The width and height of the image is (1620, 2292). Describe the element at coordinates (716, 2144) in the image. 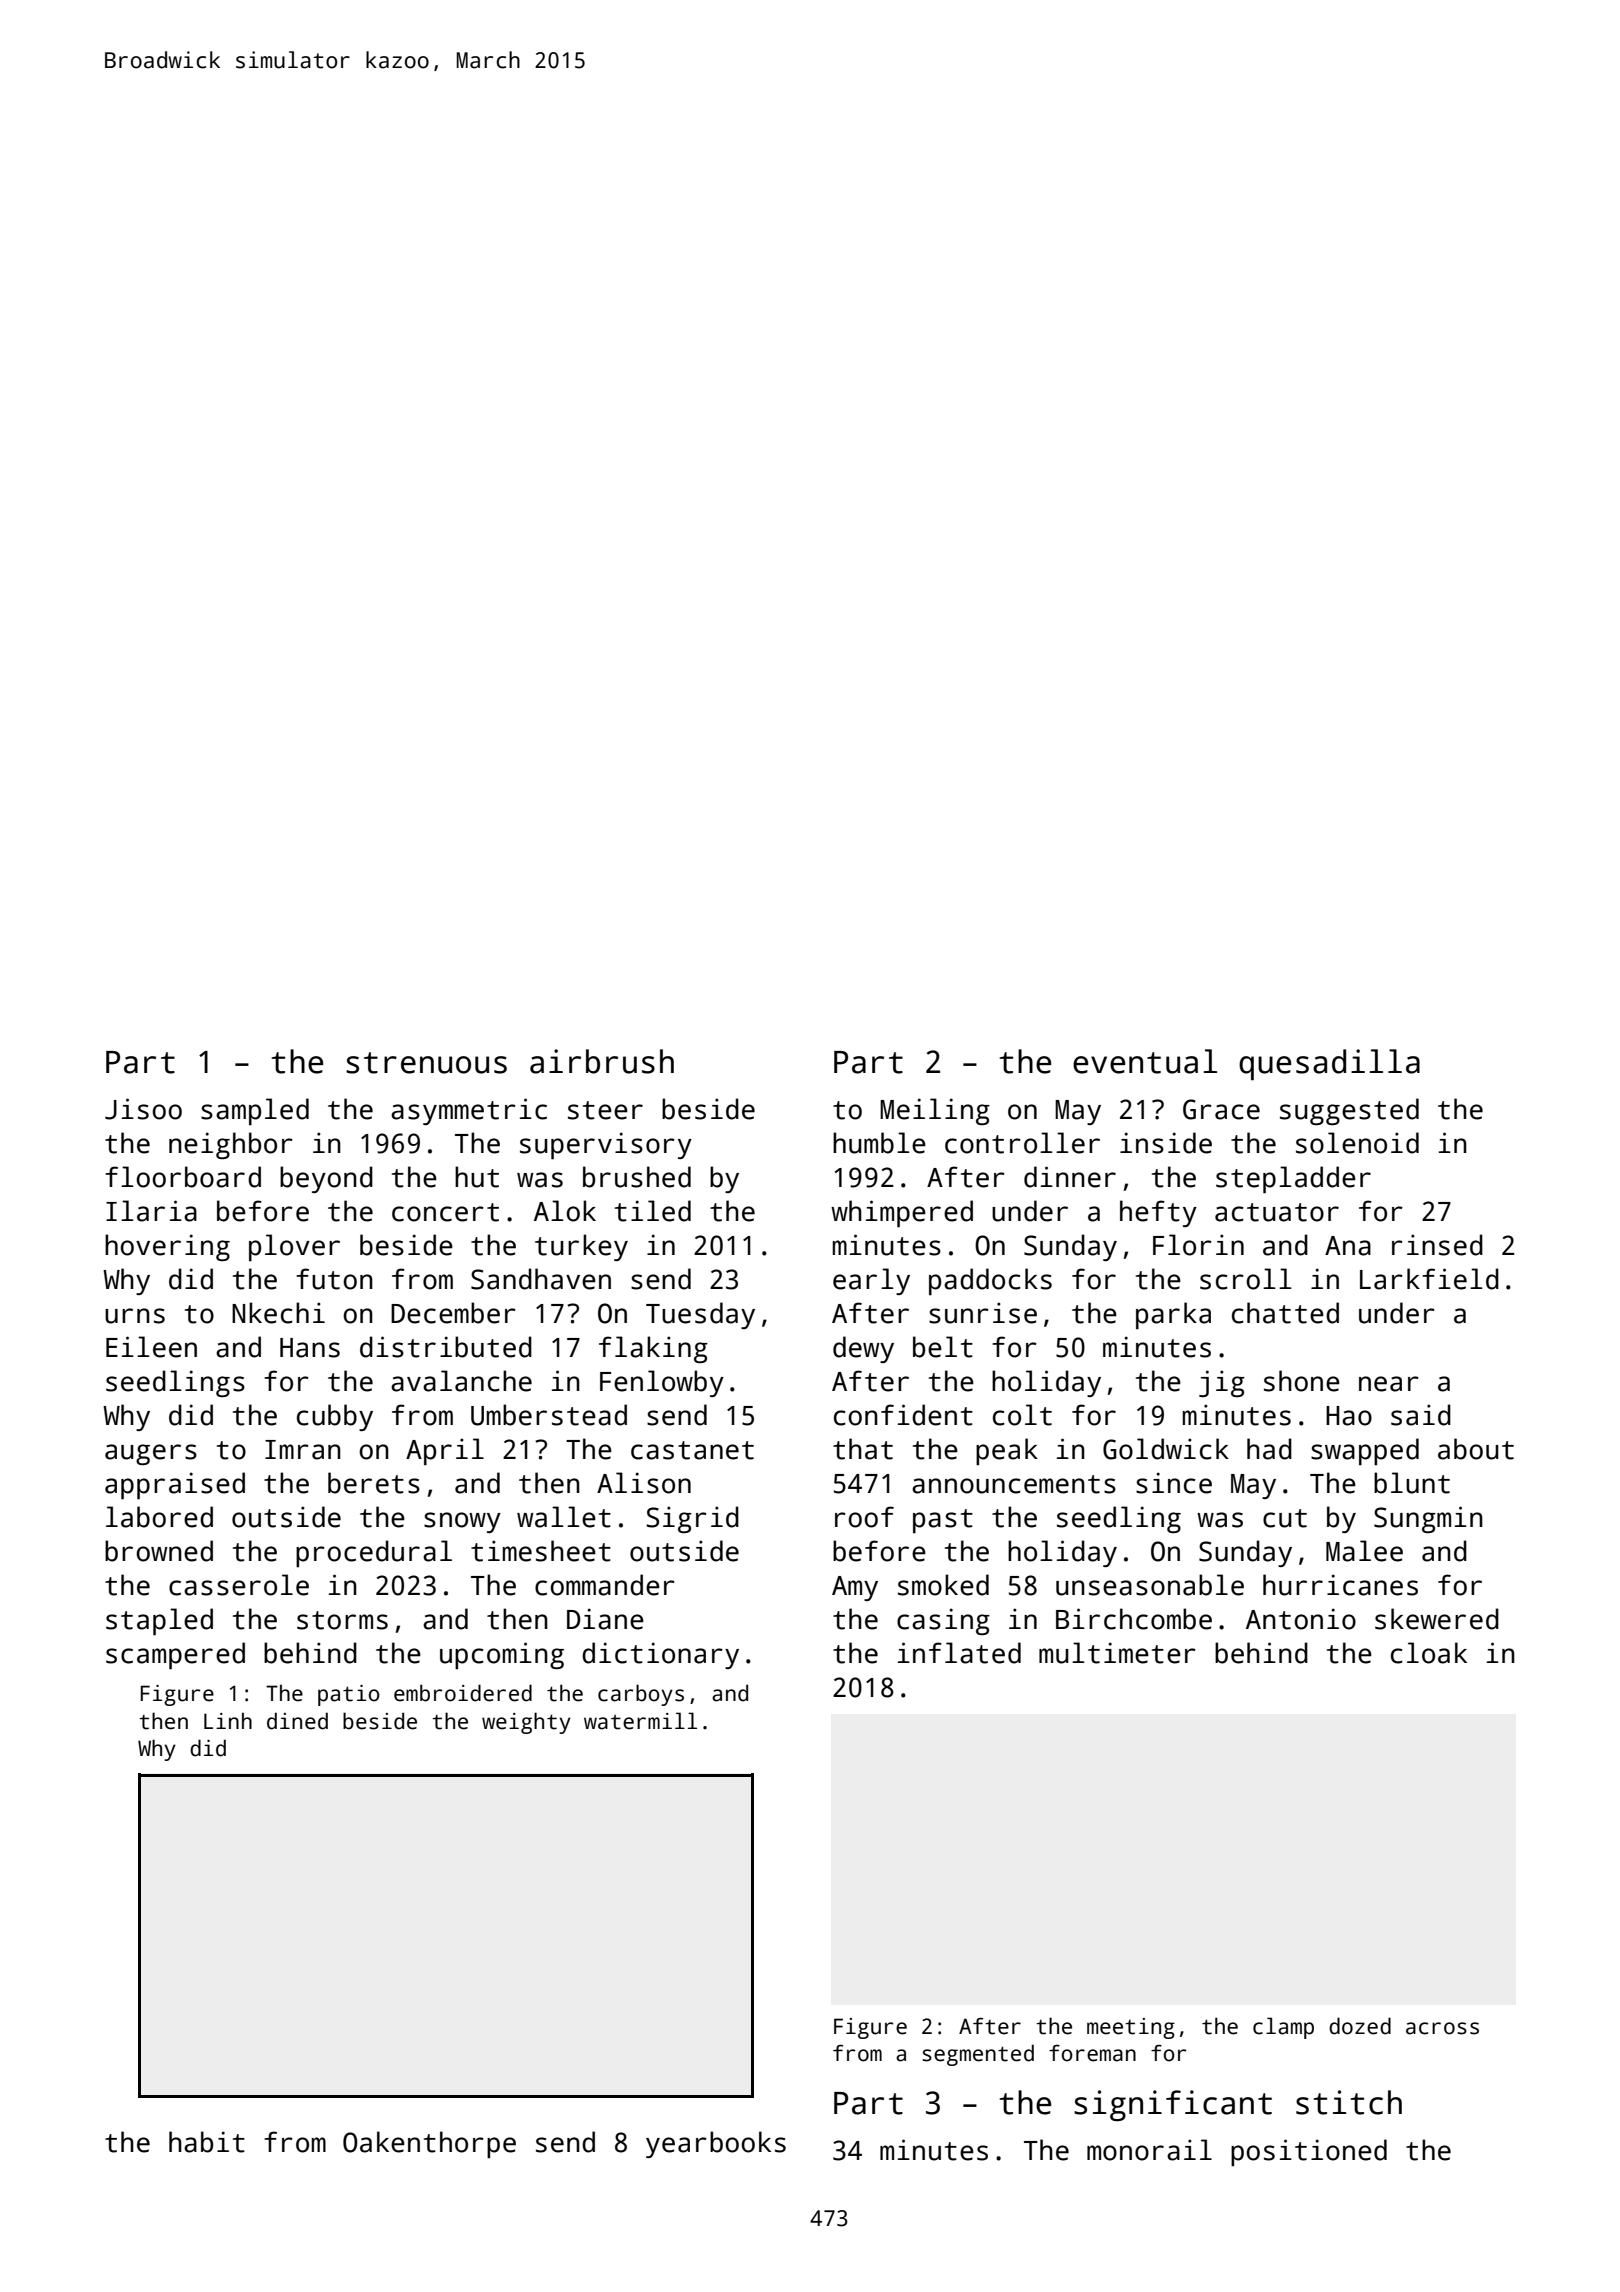

I see `yearbooks` at that location.
